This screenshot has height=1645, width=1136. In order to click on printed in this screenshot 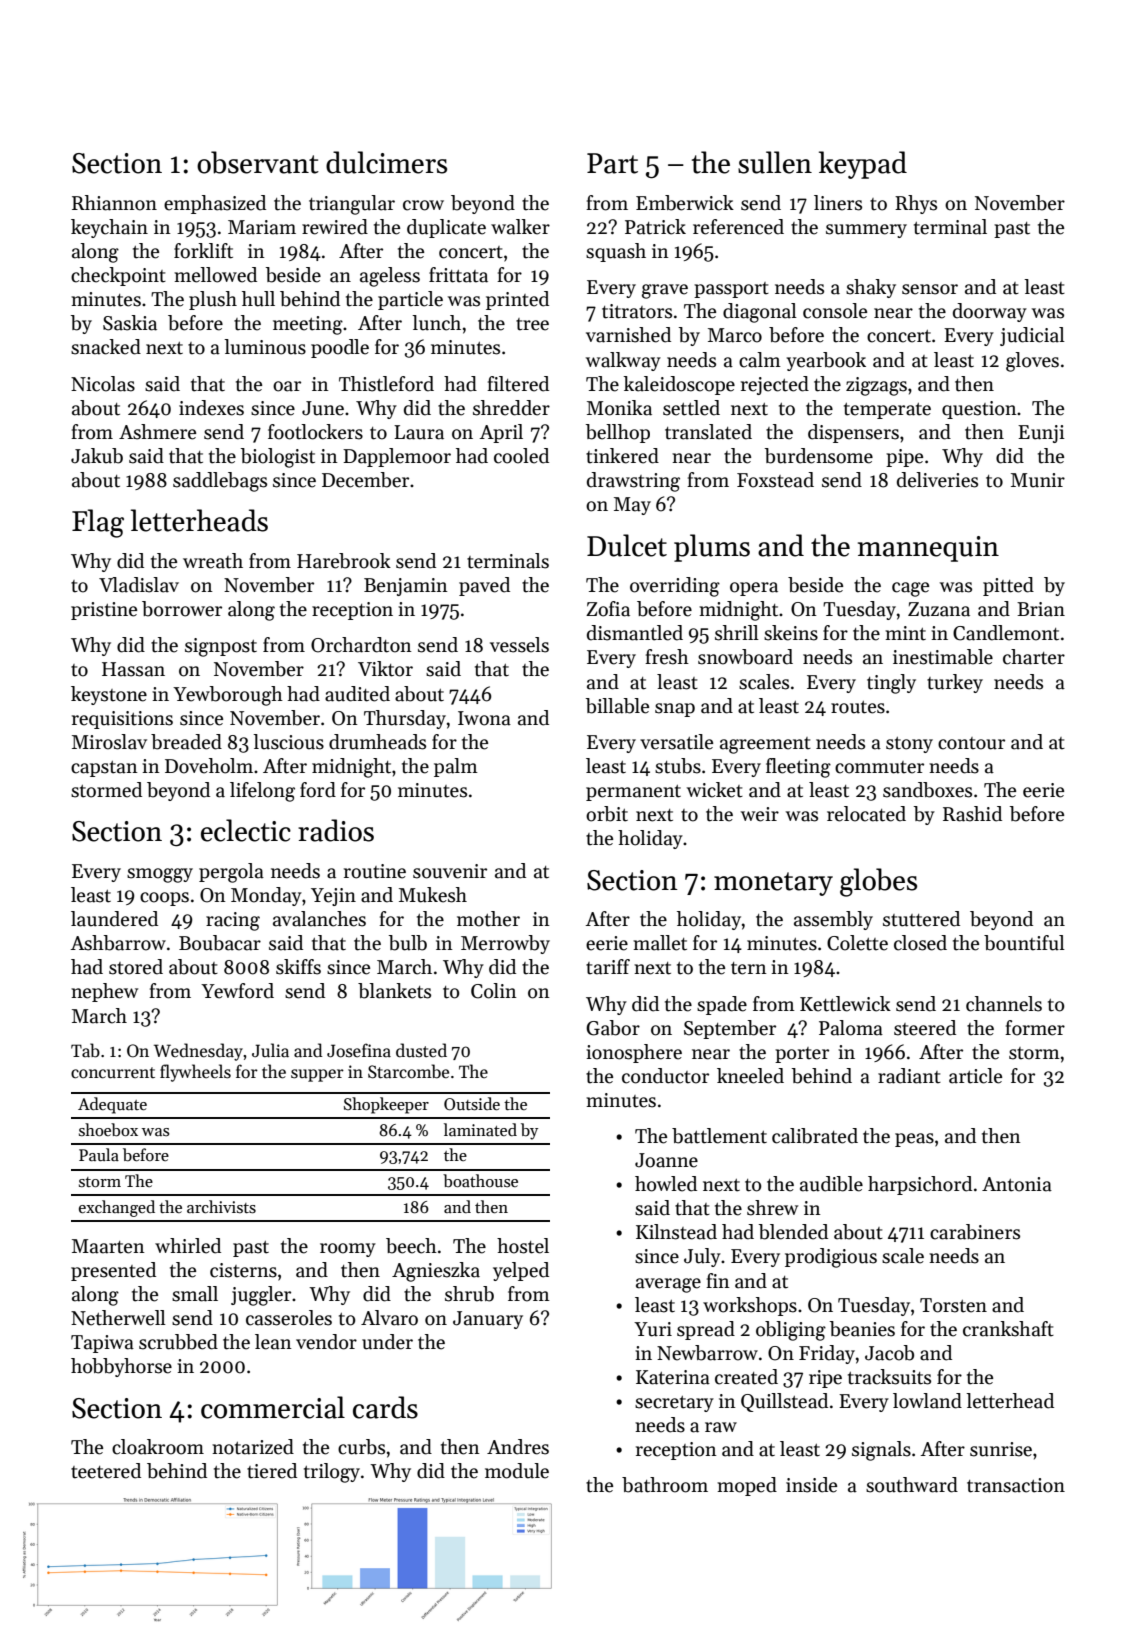, I will do `click(517, 300)`.
